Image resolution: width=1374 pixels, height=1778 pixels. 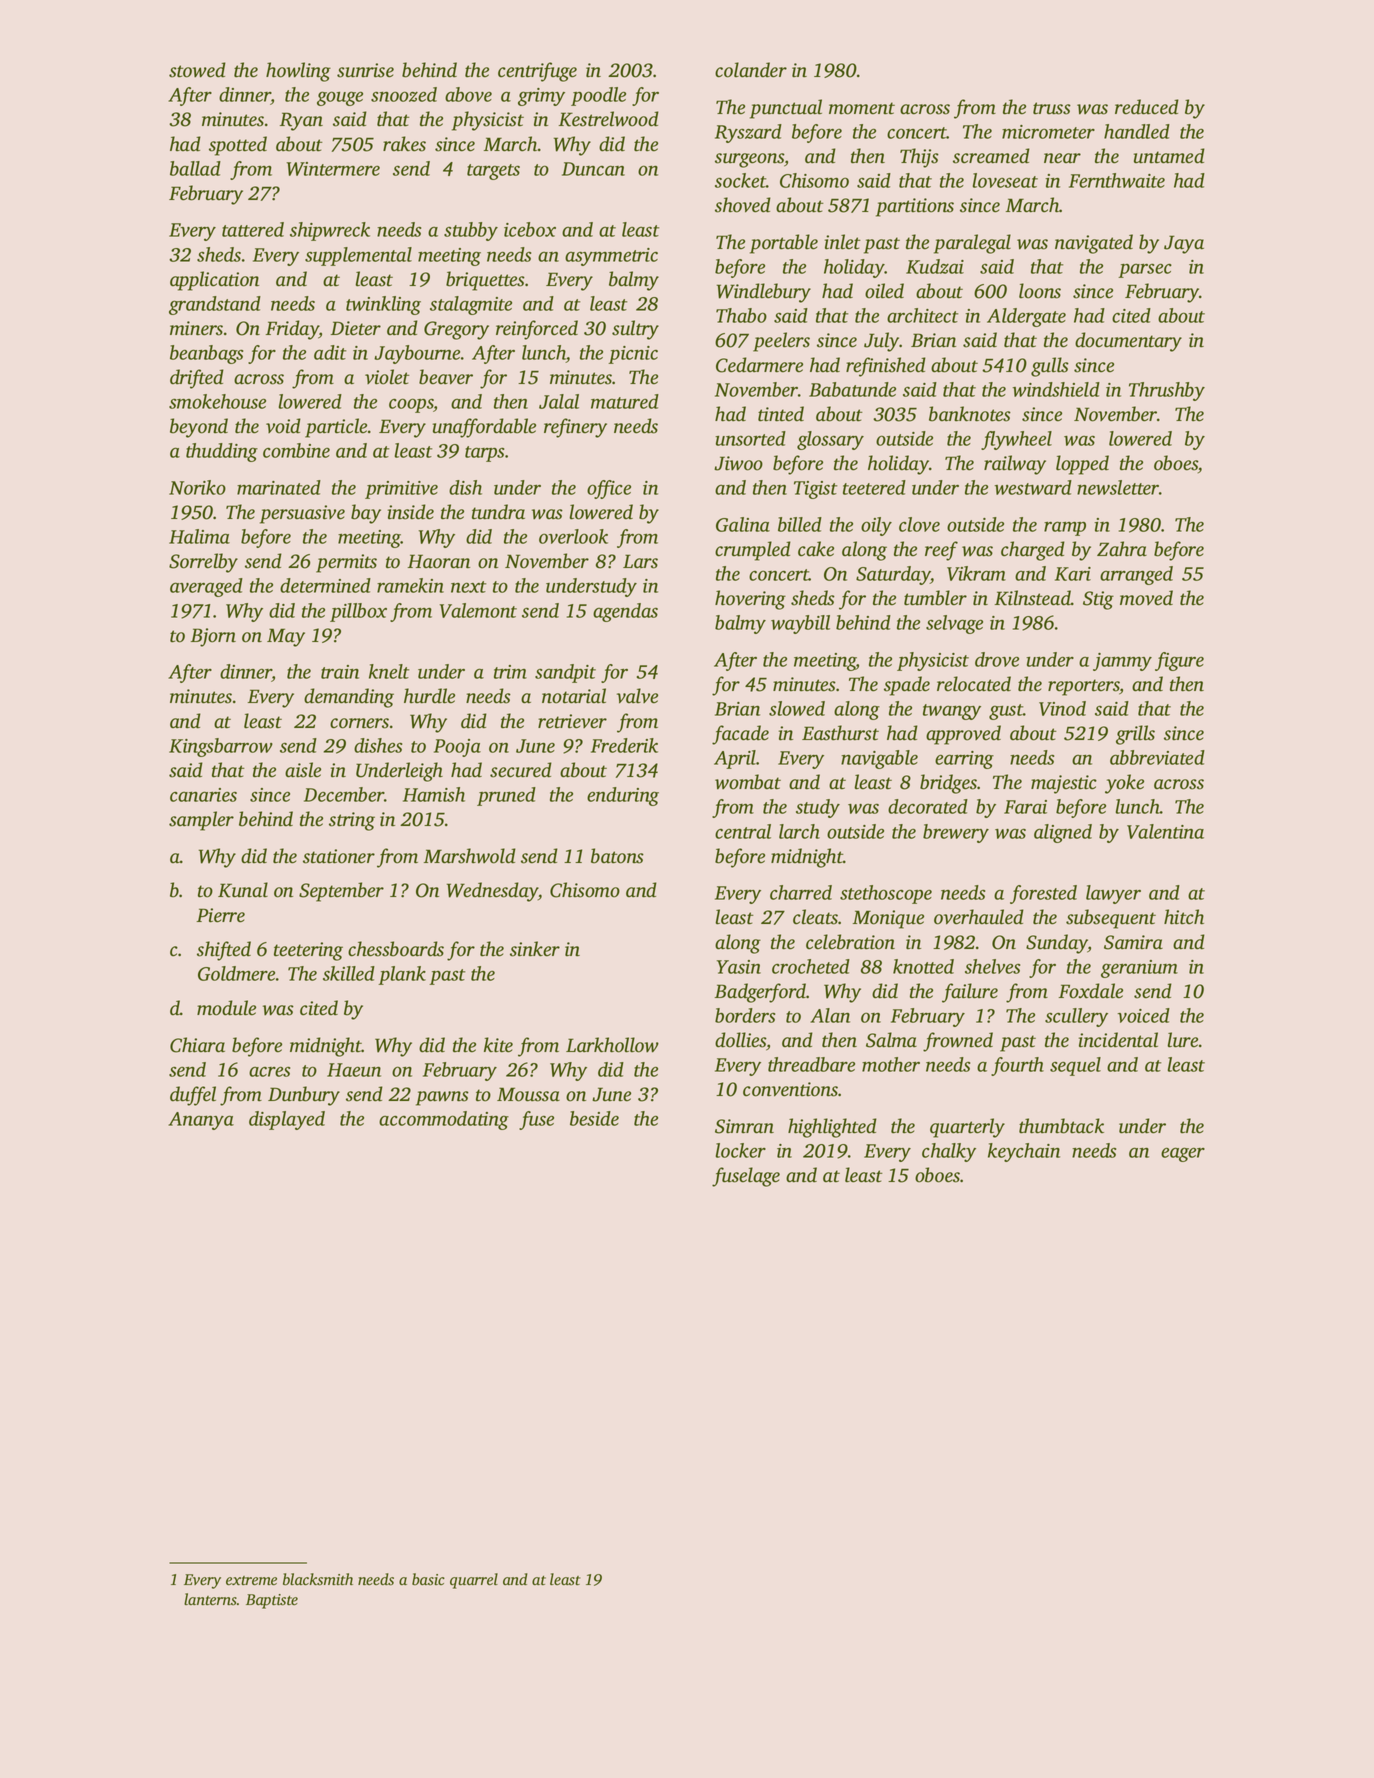 What do you see at coordinates (751, 70) in the image?
I see `colander` at bounding box center [751, 70].
